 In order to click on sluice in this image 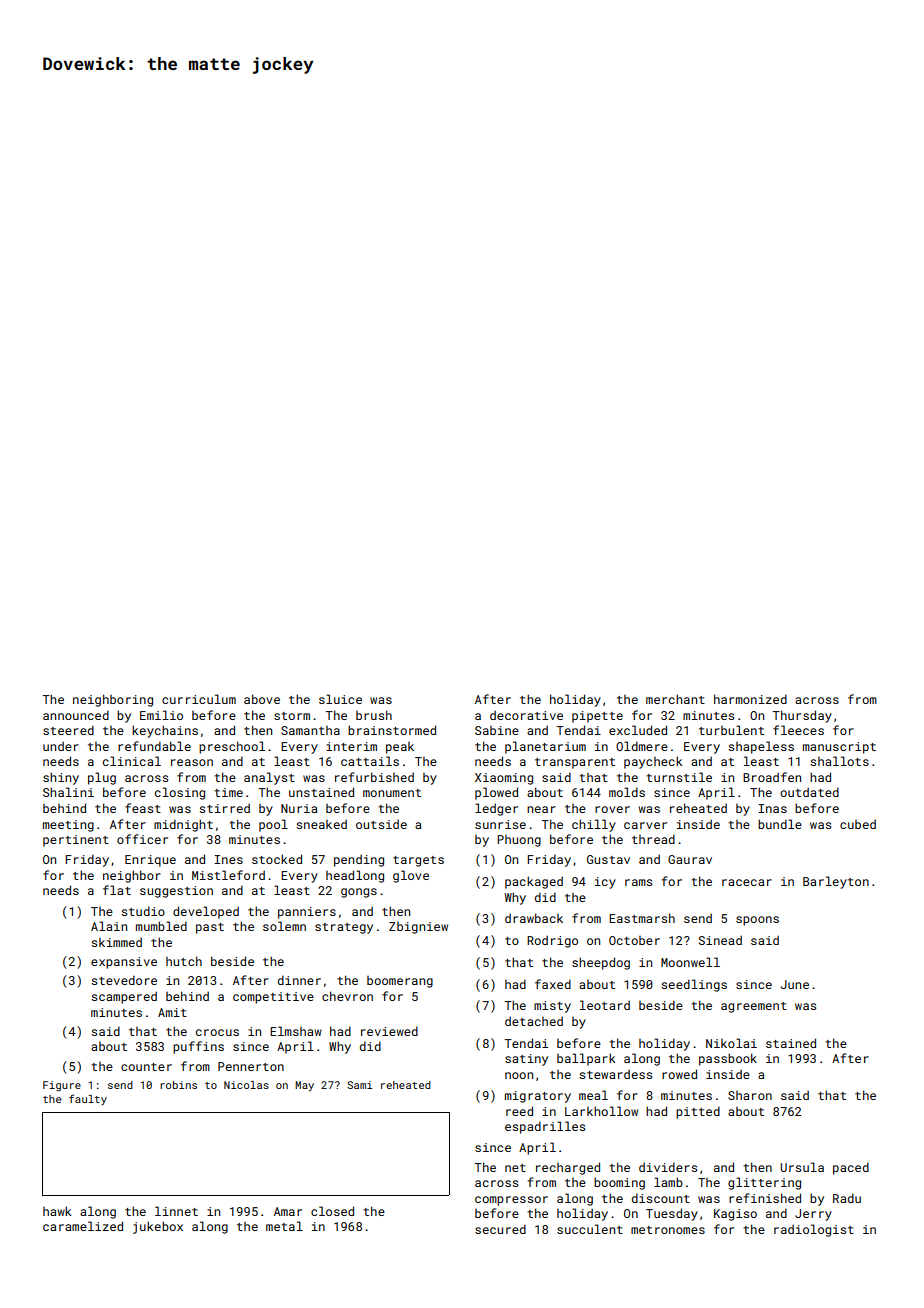, I will do `click(340, 699)`.
